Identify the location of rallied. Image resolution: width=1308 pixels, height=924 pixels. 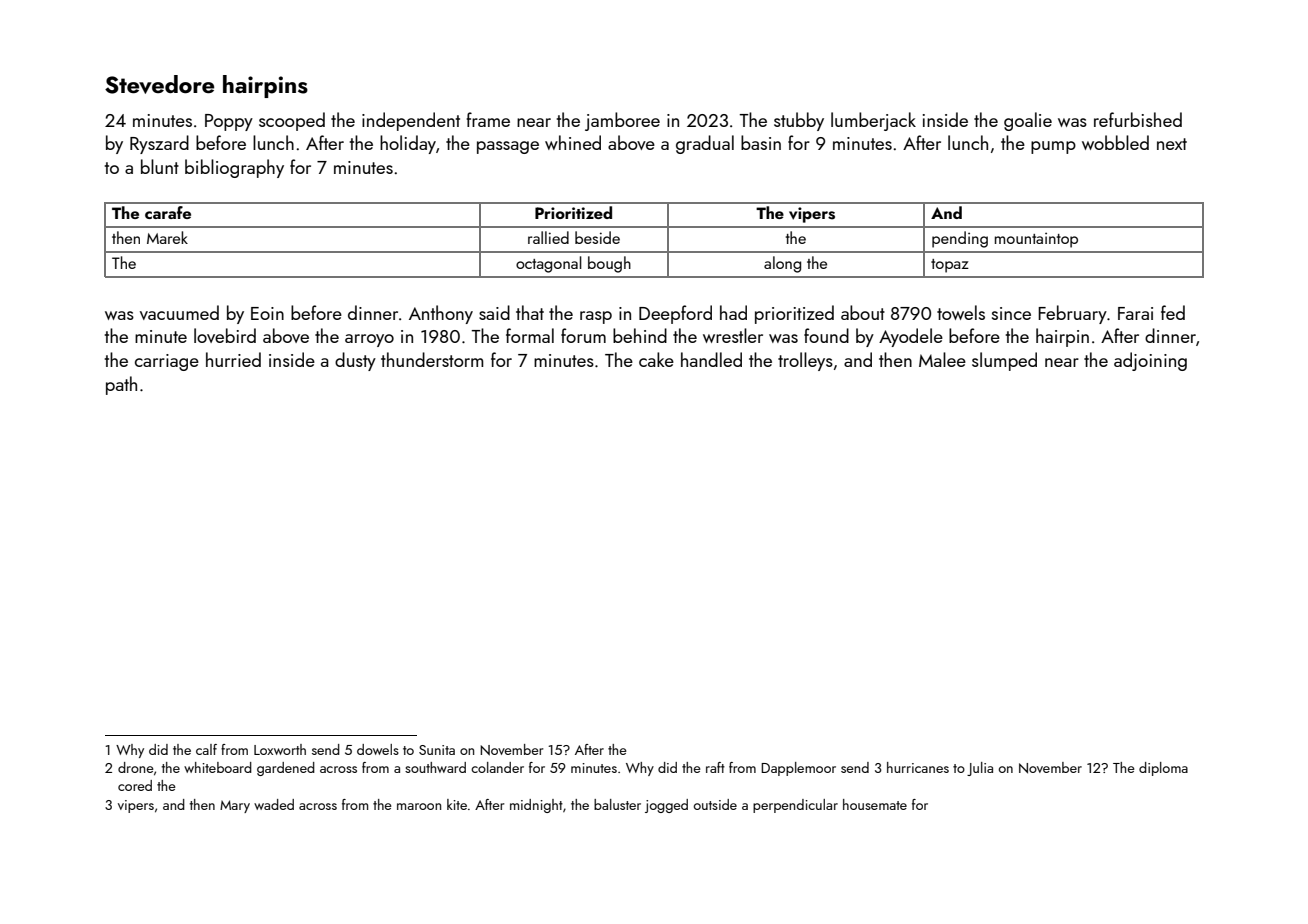
(548, 237).
